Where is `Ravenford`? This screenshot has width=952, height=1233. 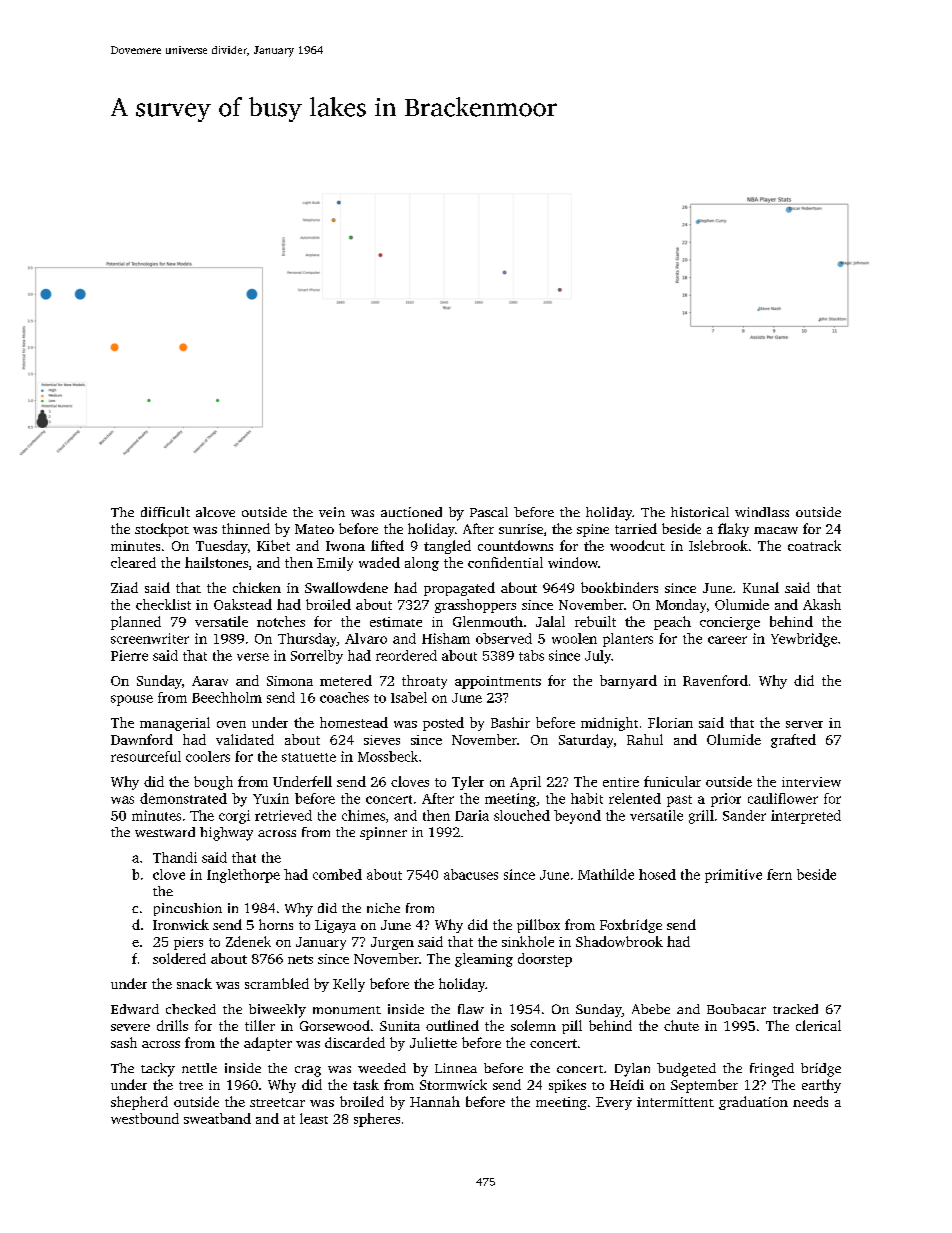
Ravenford is located at coordinates (715, 680).
